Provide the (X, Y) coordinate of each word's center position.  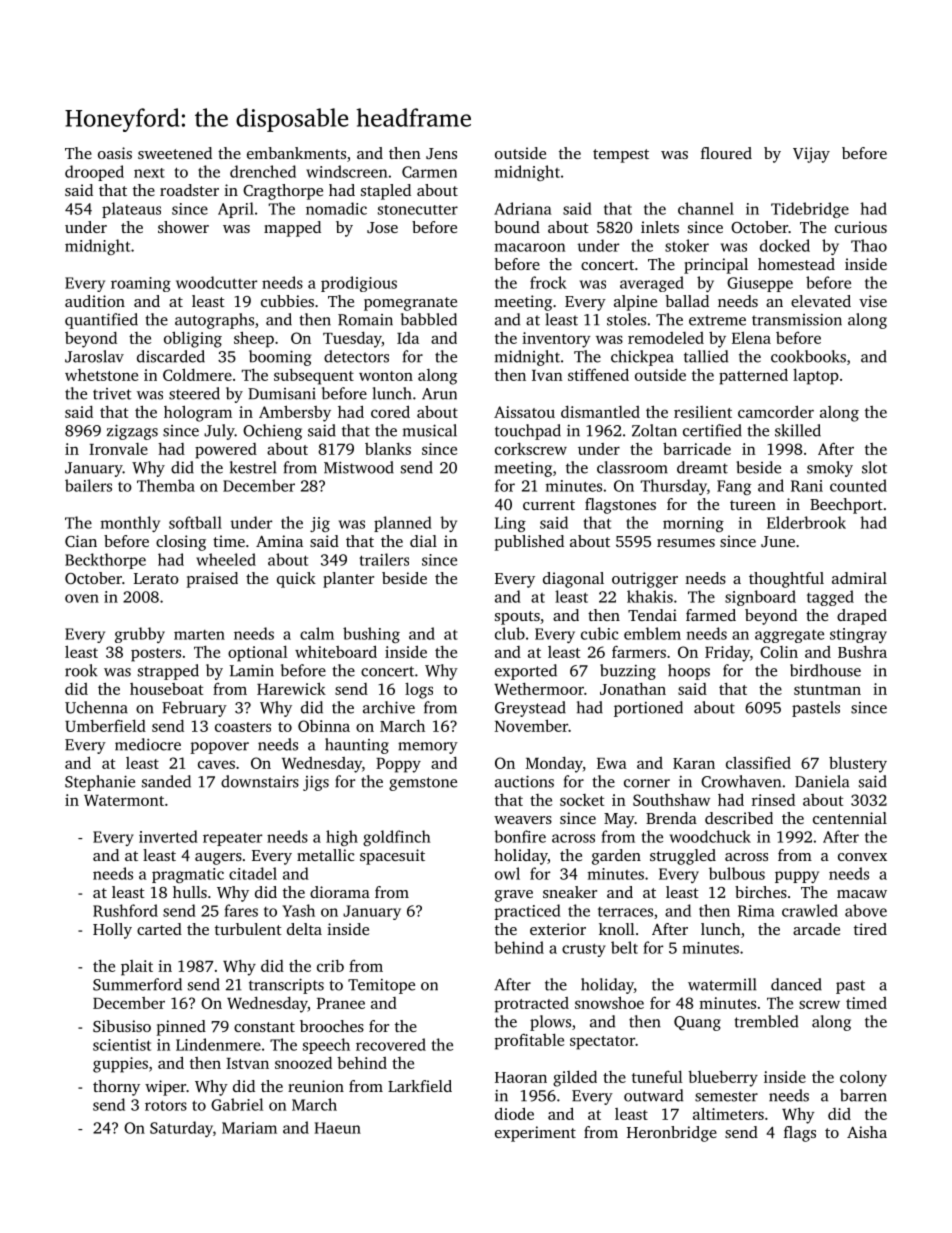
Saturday (181, 1129)
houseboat (166, 689)
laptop (816, 376)
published (529, 543)
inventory (556, 340)
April (236, 210)
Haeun (338, 1128)
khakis (650, 596)
